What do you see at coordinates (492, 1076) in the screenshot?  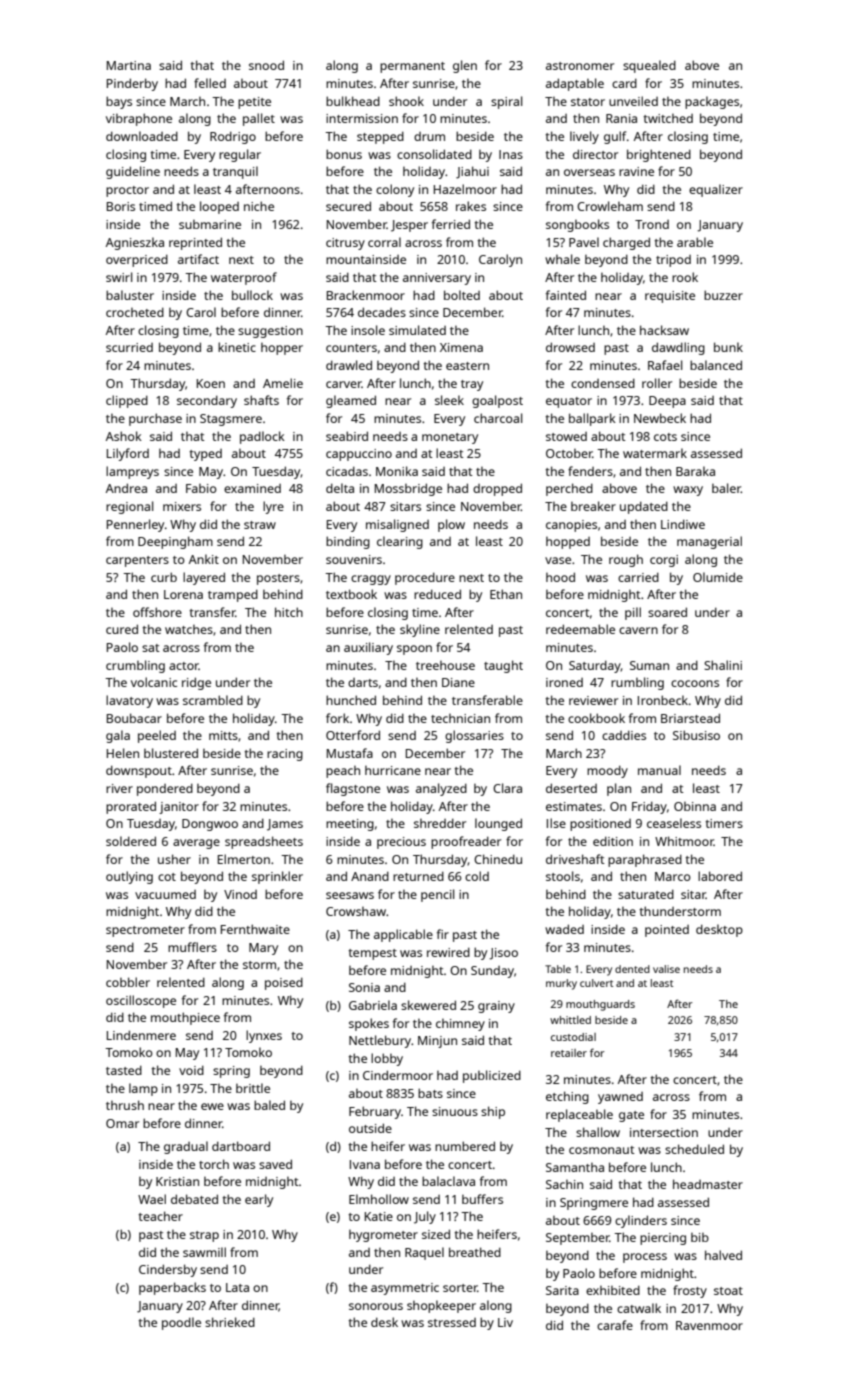 I see `publicized` at bounding box center [492, 1076].
